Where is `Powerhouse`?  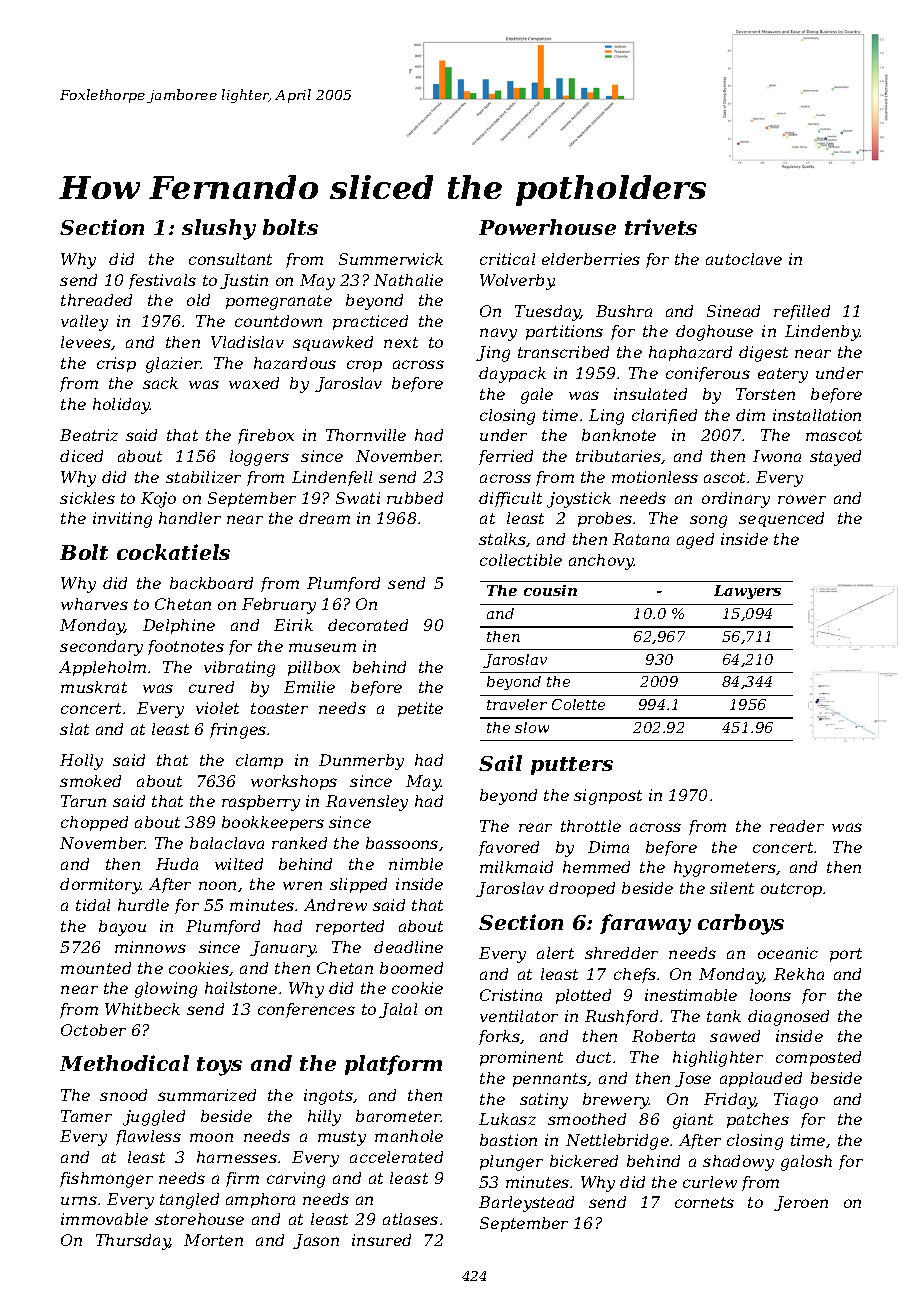
Powerhouse is located at coordinates (547, 227).
